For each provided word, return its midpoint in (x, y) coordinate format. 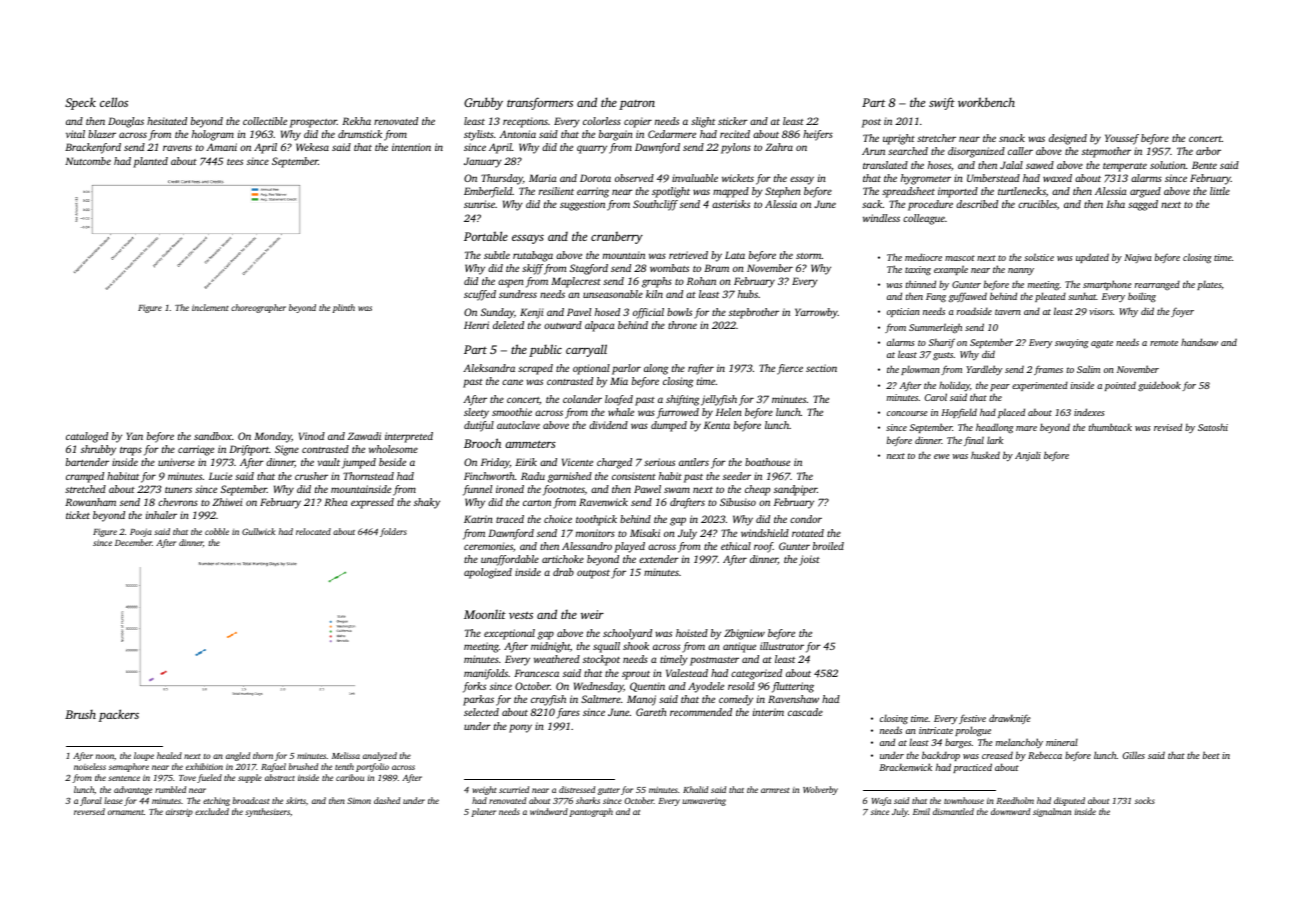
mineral (1062, 742)
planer (484, 812)
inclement (210, 307)
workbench (986, 102)
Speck (80, 104)
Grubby (483, 103)
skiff (532, 269)
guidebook (1159, 386)
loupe (144, 756)
